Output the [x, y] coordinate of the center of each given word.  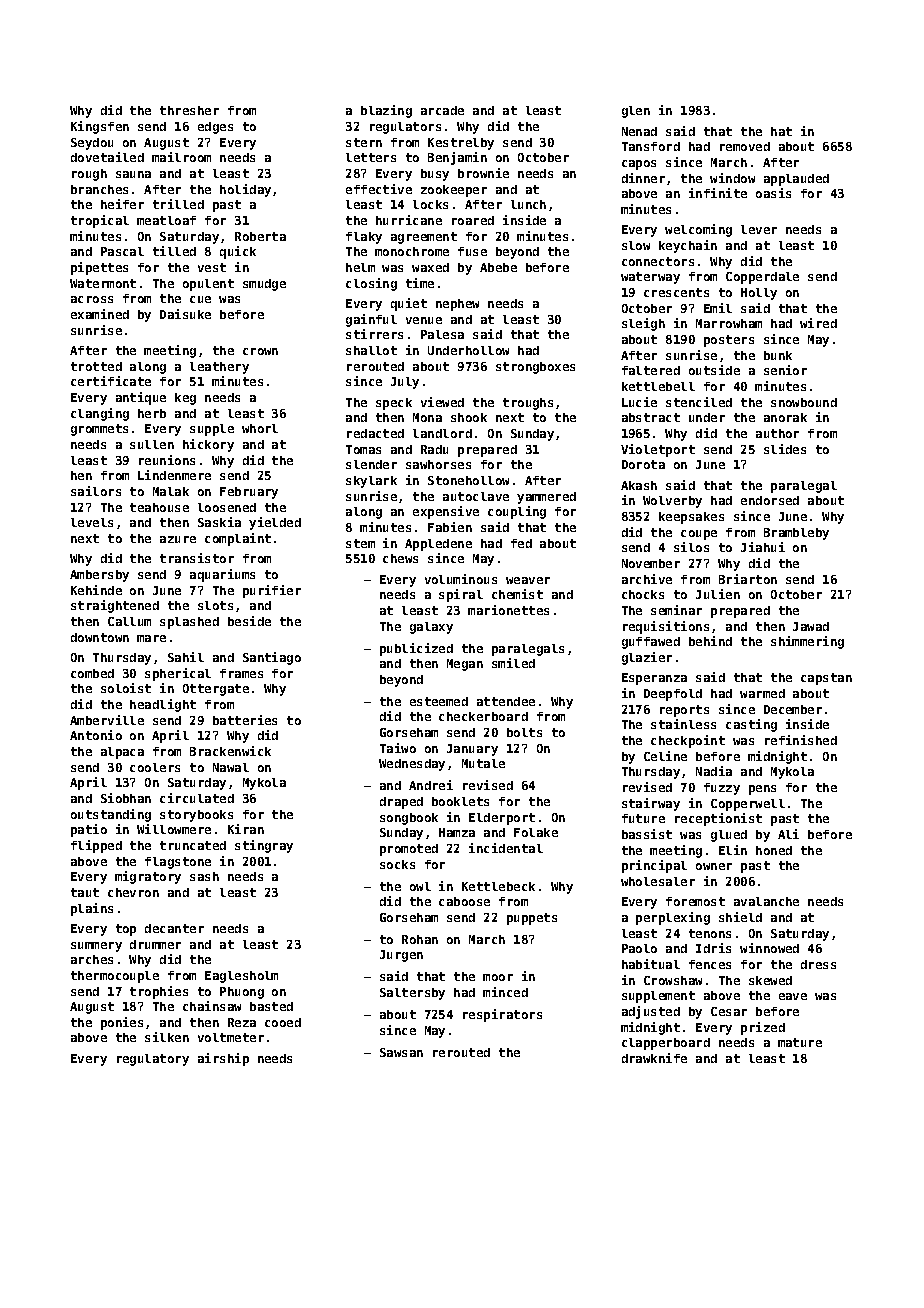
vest [212, 267]
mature [800, 1042]
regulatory [153, 1060]
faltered [651, 370]
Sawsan [401, 1052]
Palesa [442, 334]
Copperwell [748, 805]
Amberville [107, 720]
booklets [460, 801]
